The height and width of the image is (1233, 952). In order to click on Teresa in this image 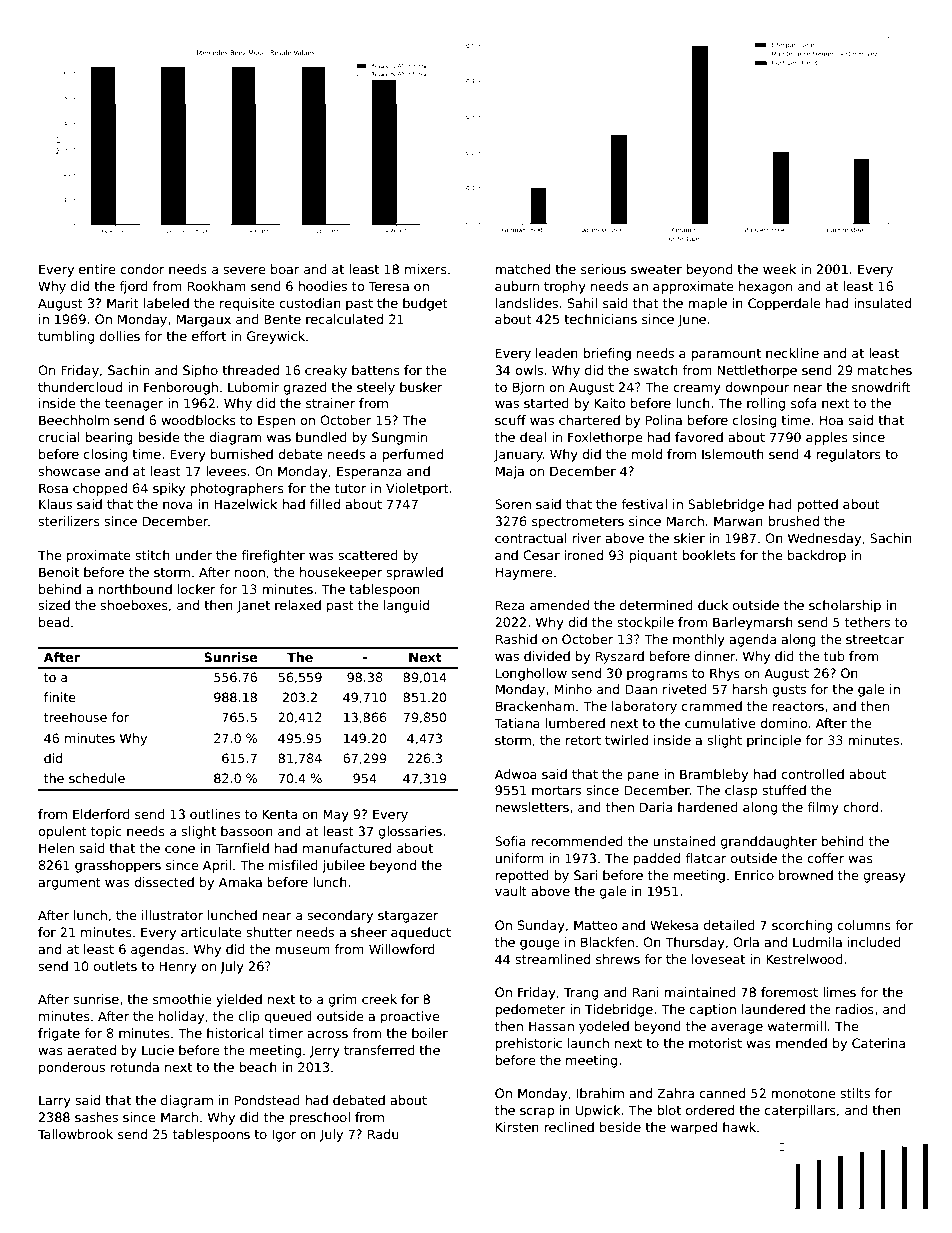, I will do `click(389, 286)`.
